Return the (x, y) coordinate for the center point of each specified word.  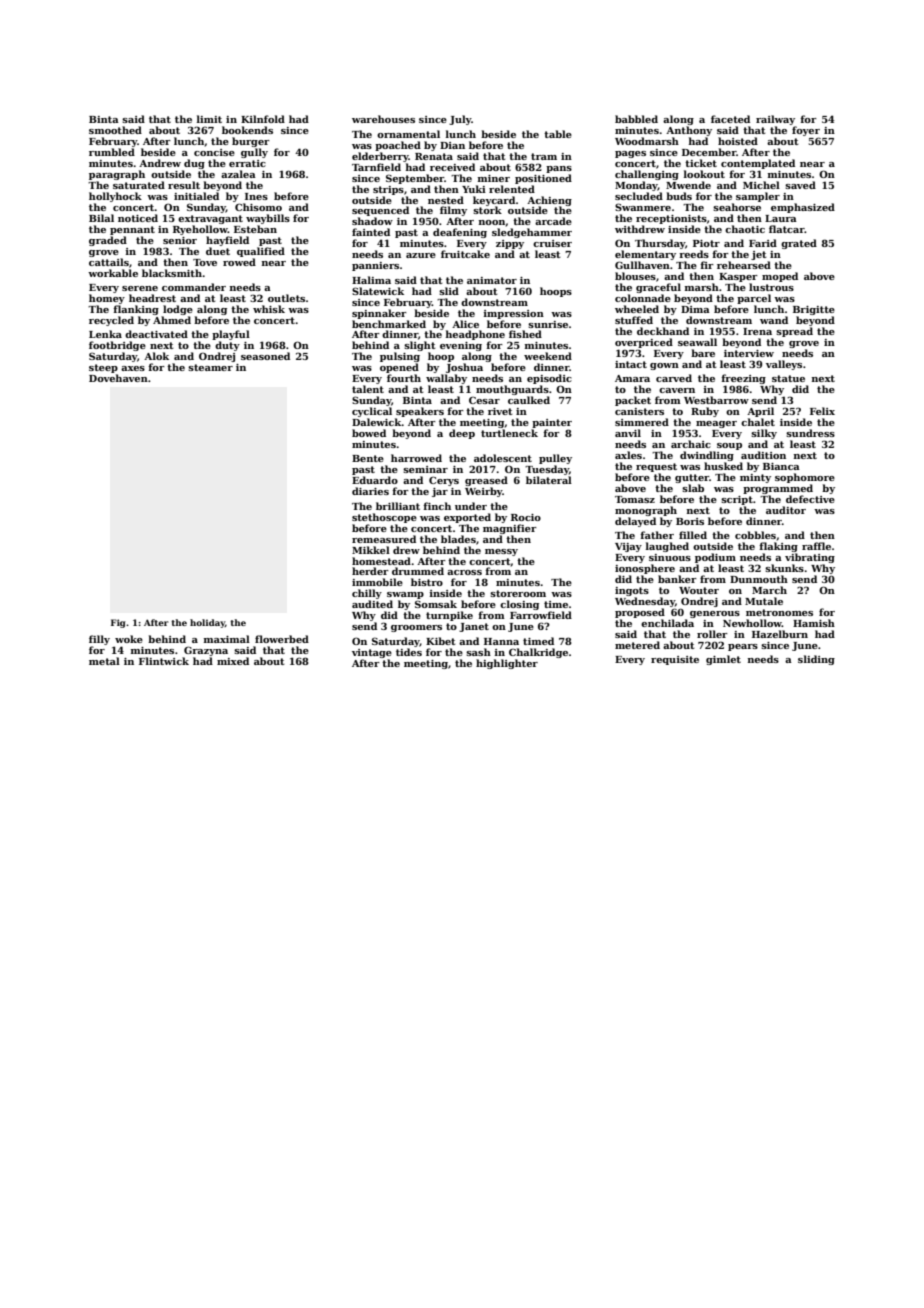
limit (209, 119)
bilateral (549, 480)
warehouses (383, 119)
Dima (695, 309)
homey (107, 299)
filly (99, 640)
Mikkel (371, 550)
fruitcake (465, 254)
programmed (778, 489)
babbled (636, 119)
